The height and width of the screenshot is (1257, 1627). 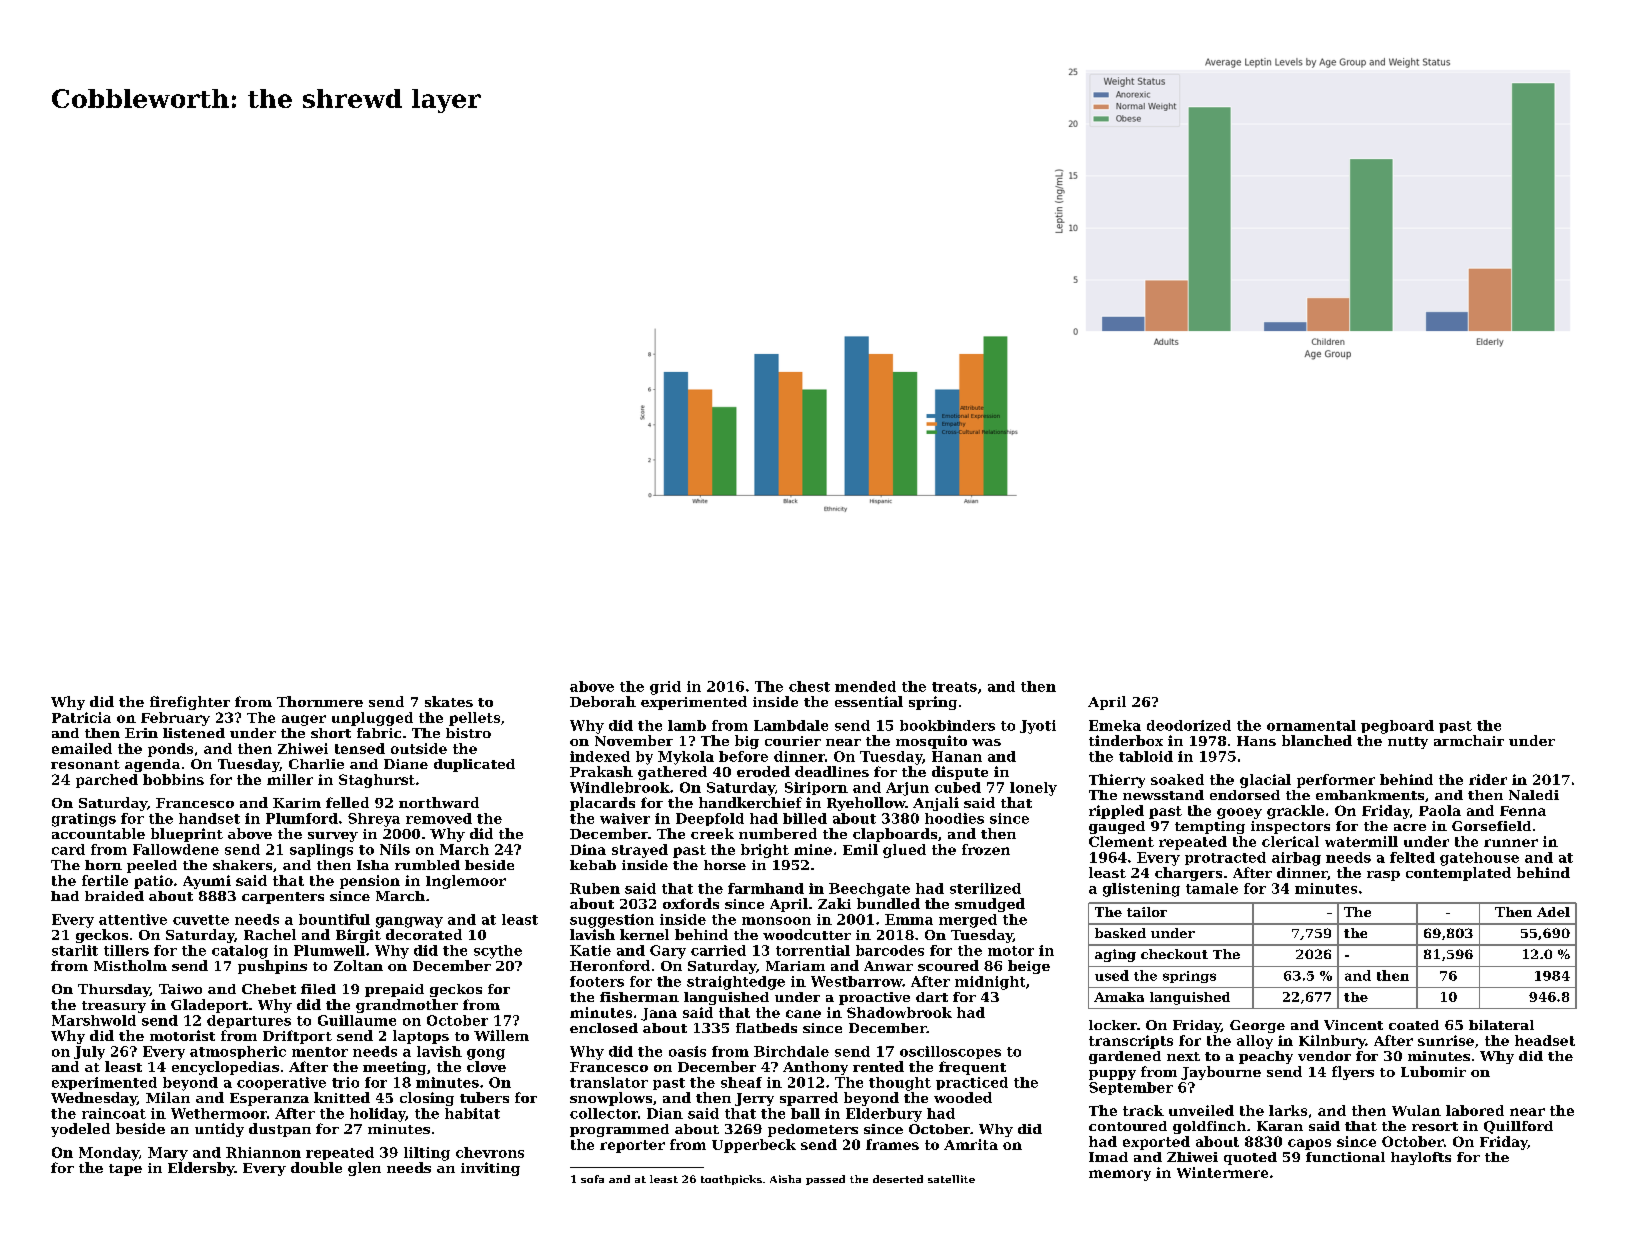 What do you see at coordinates (364, 1169) in the screenshot?
I see `glen` at bounding box center [364, 1169].
